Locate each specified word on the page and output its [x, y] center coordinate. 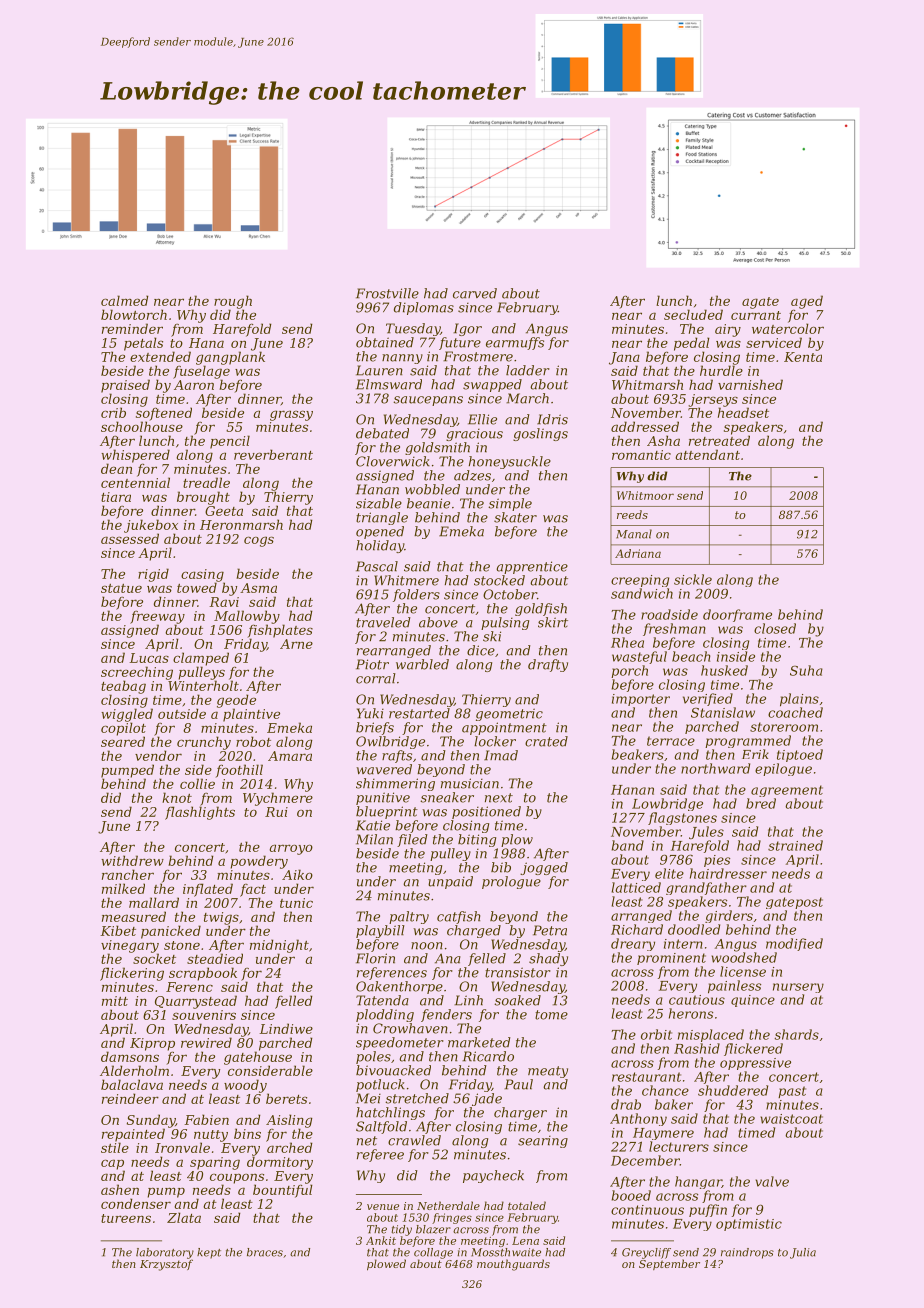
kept [209, 1253]
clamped [201, 659]
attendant [707, 454]
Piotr [372, 664]
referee [380, 1155]
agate [760, 303]
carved [475, 293]
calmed [125, 300]
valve [772, 1181]
